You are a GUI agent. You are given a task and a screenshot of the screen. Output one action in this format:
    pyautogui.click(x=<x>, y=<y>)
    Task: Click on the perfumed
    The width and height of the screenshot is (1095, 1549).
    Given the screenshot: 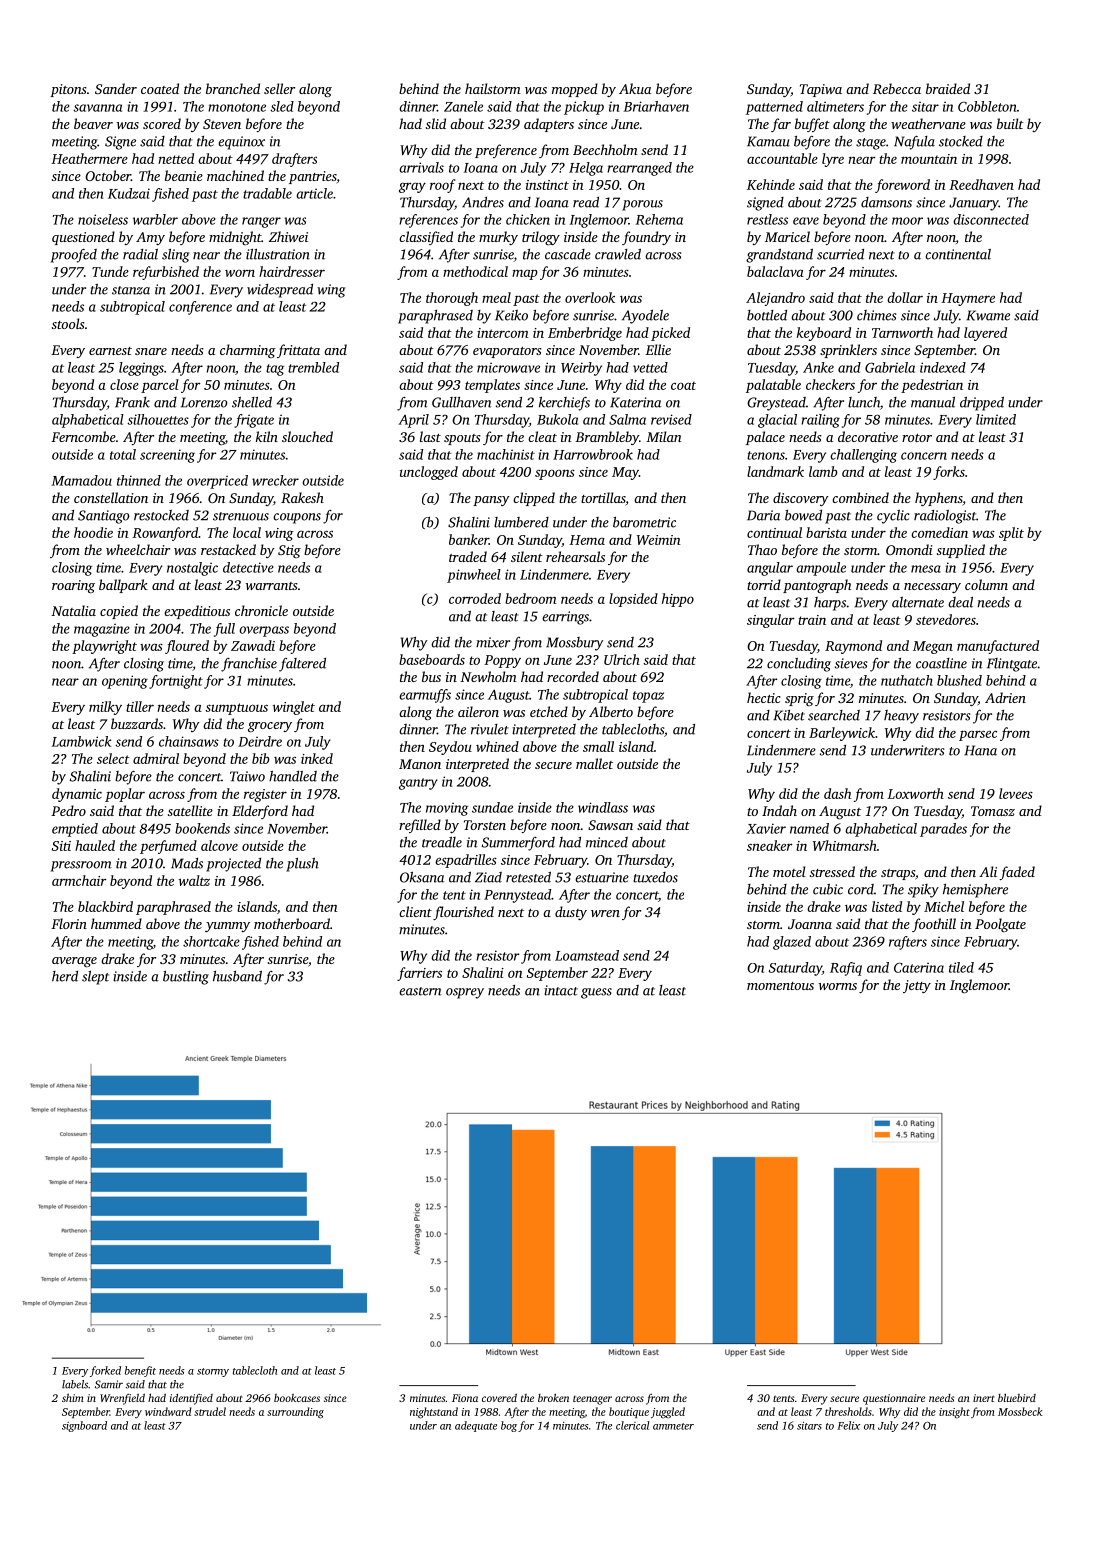 What is the action you would take?
    pyautogui.click(x=168, y=847)
